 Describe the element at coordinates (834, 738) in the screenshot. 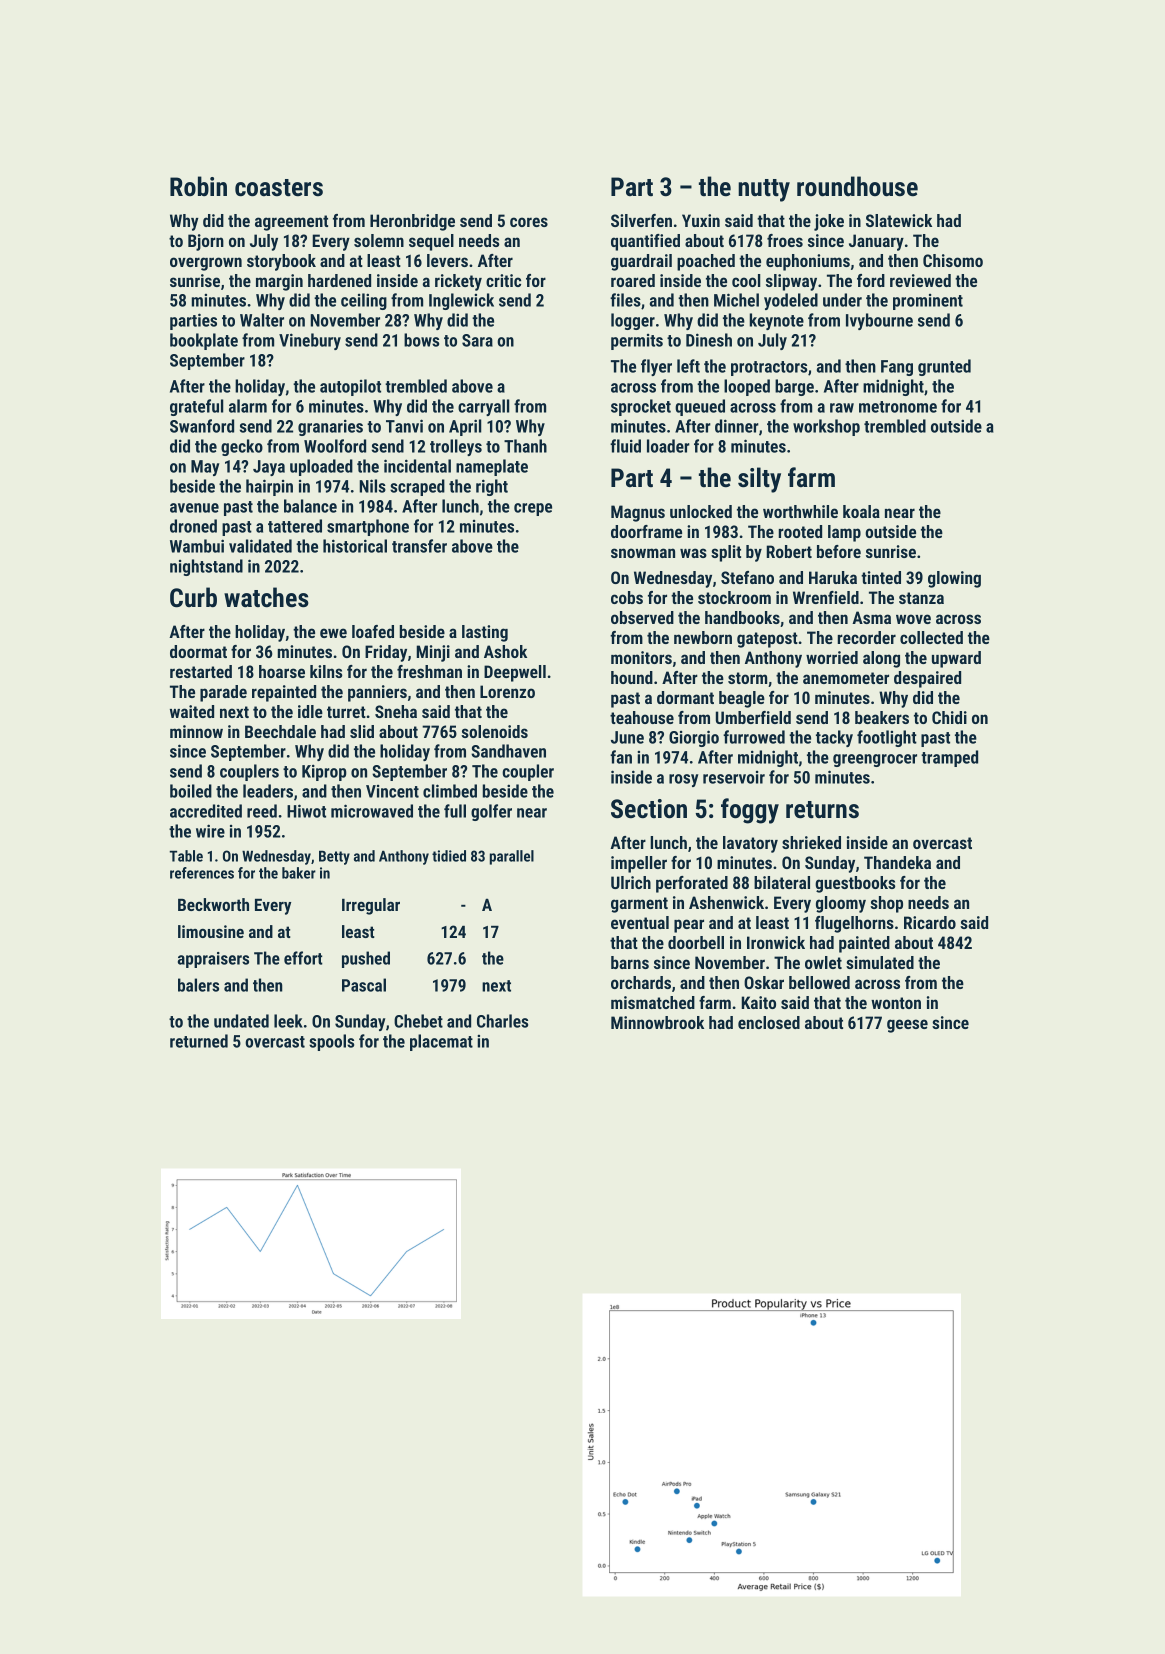

I see `tacky` at that location.
